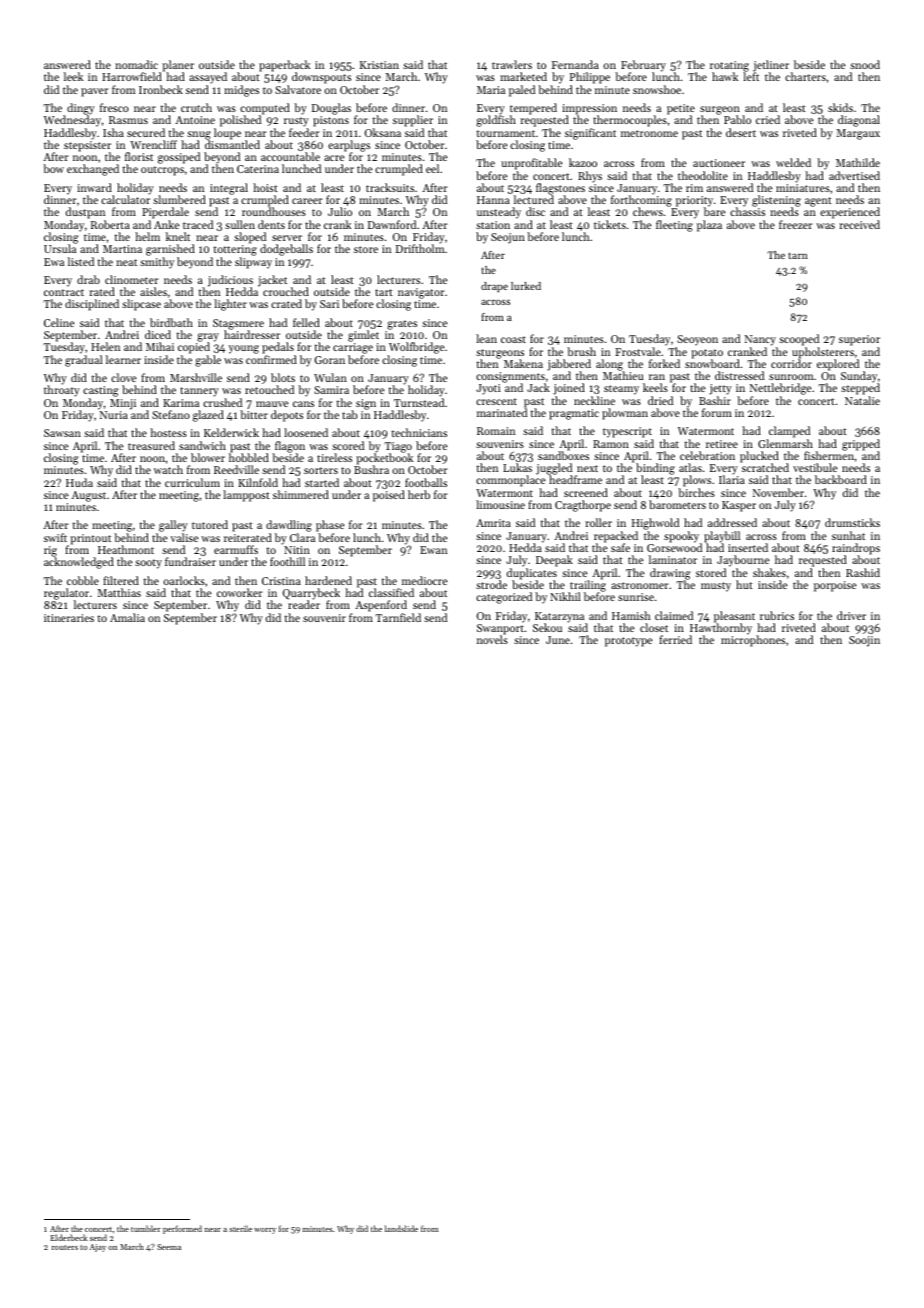 This image has height=1308, width=924. Describe the element at coordinates (709, 226) in the image. I see `plaza` at that location.
